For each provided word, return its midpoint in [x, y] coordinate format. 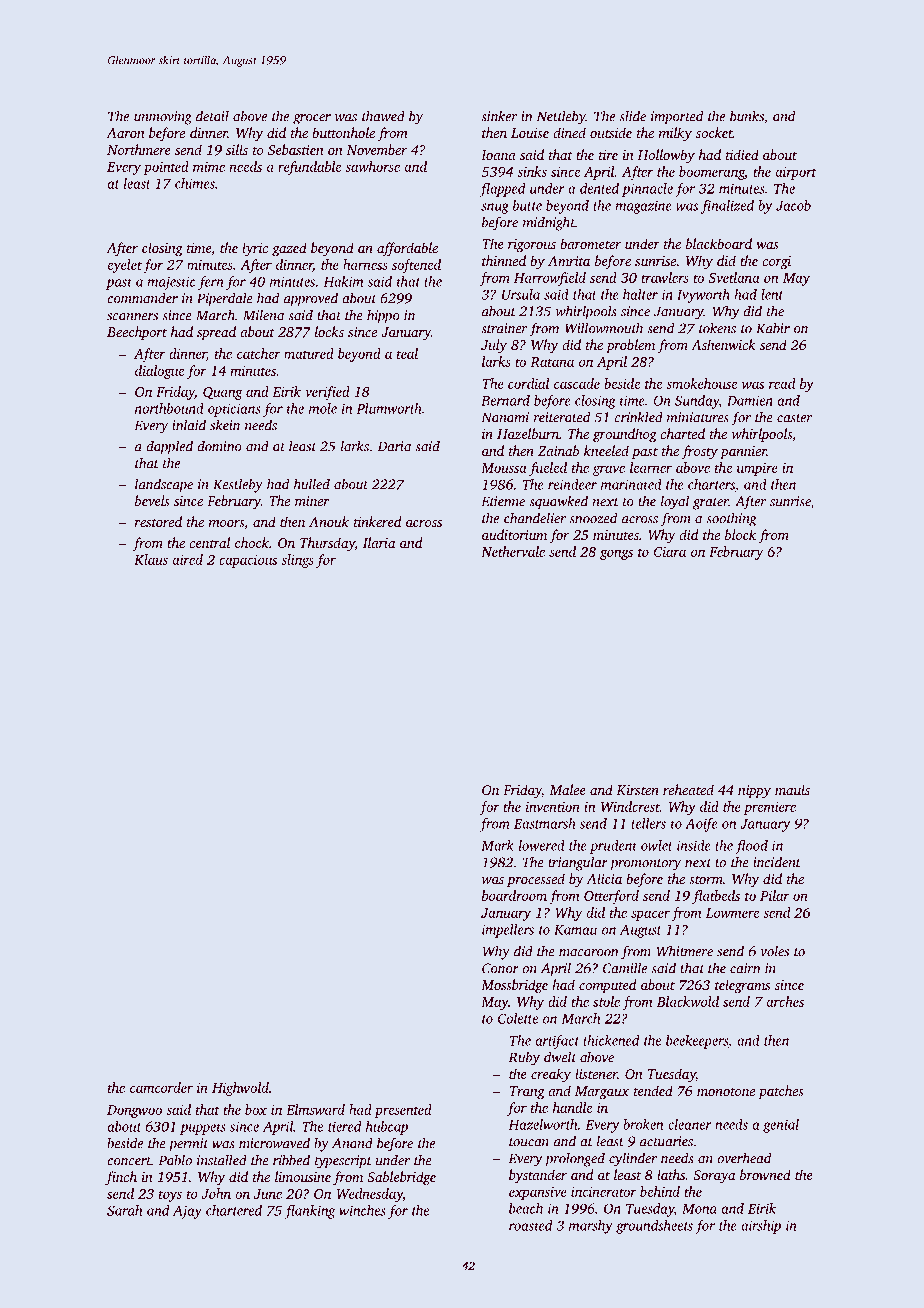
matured [309, 353]
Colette [518, 1018]
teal [407, 353]
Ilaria [379, 542]
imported [677, 117]
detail [212, 116]
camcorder [161, 1087]
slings [297, 561]
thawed [383, 116]
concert [129, 1161]
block [740, 534]
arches [785, 1001]
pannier [743, 452]
